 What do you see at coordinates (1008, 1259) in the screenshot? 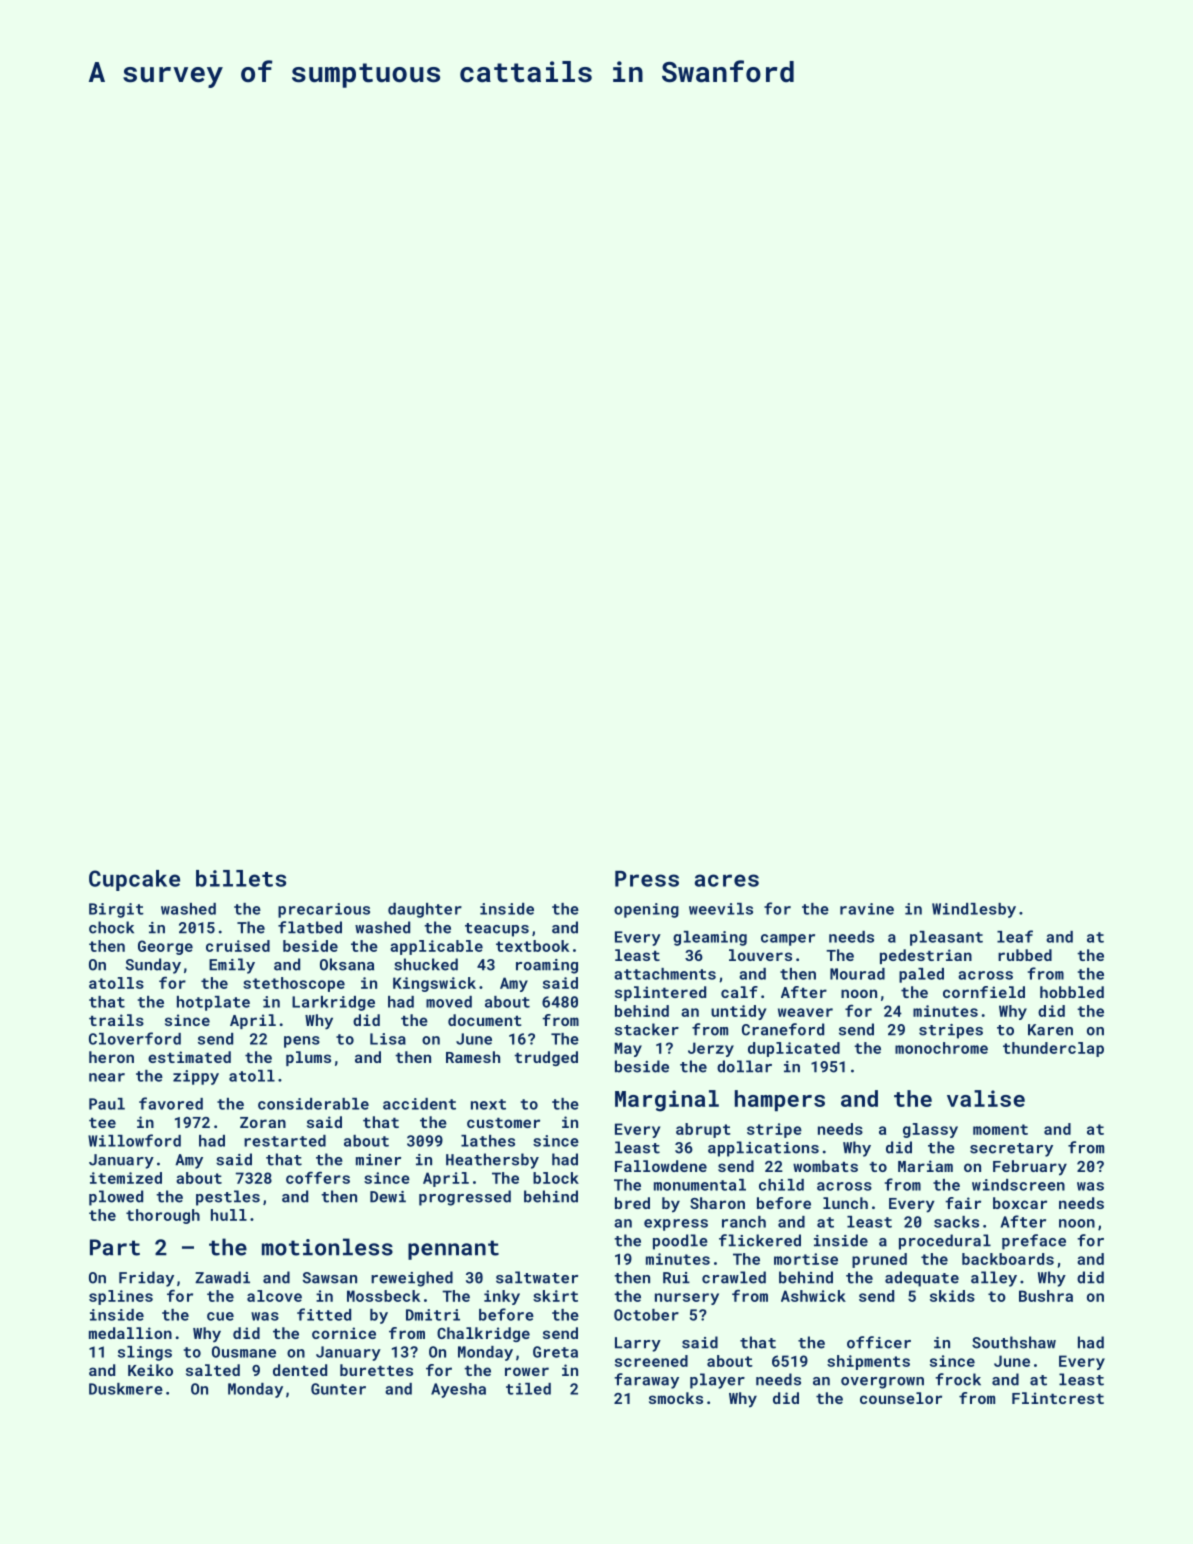
I see `backboards` at bounding box center [1008, 1259].
